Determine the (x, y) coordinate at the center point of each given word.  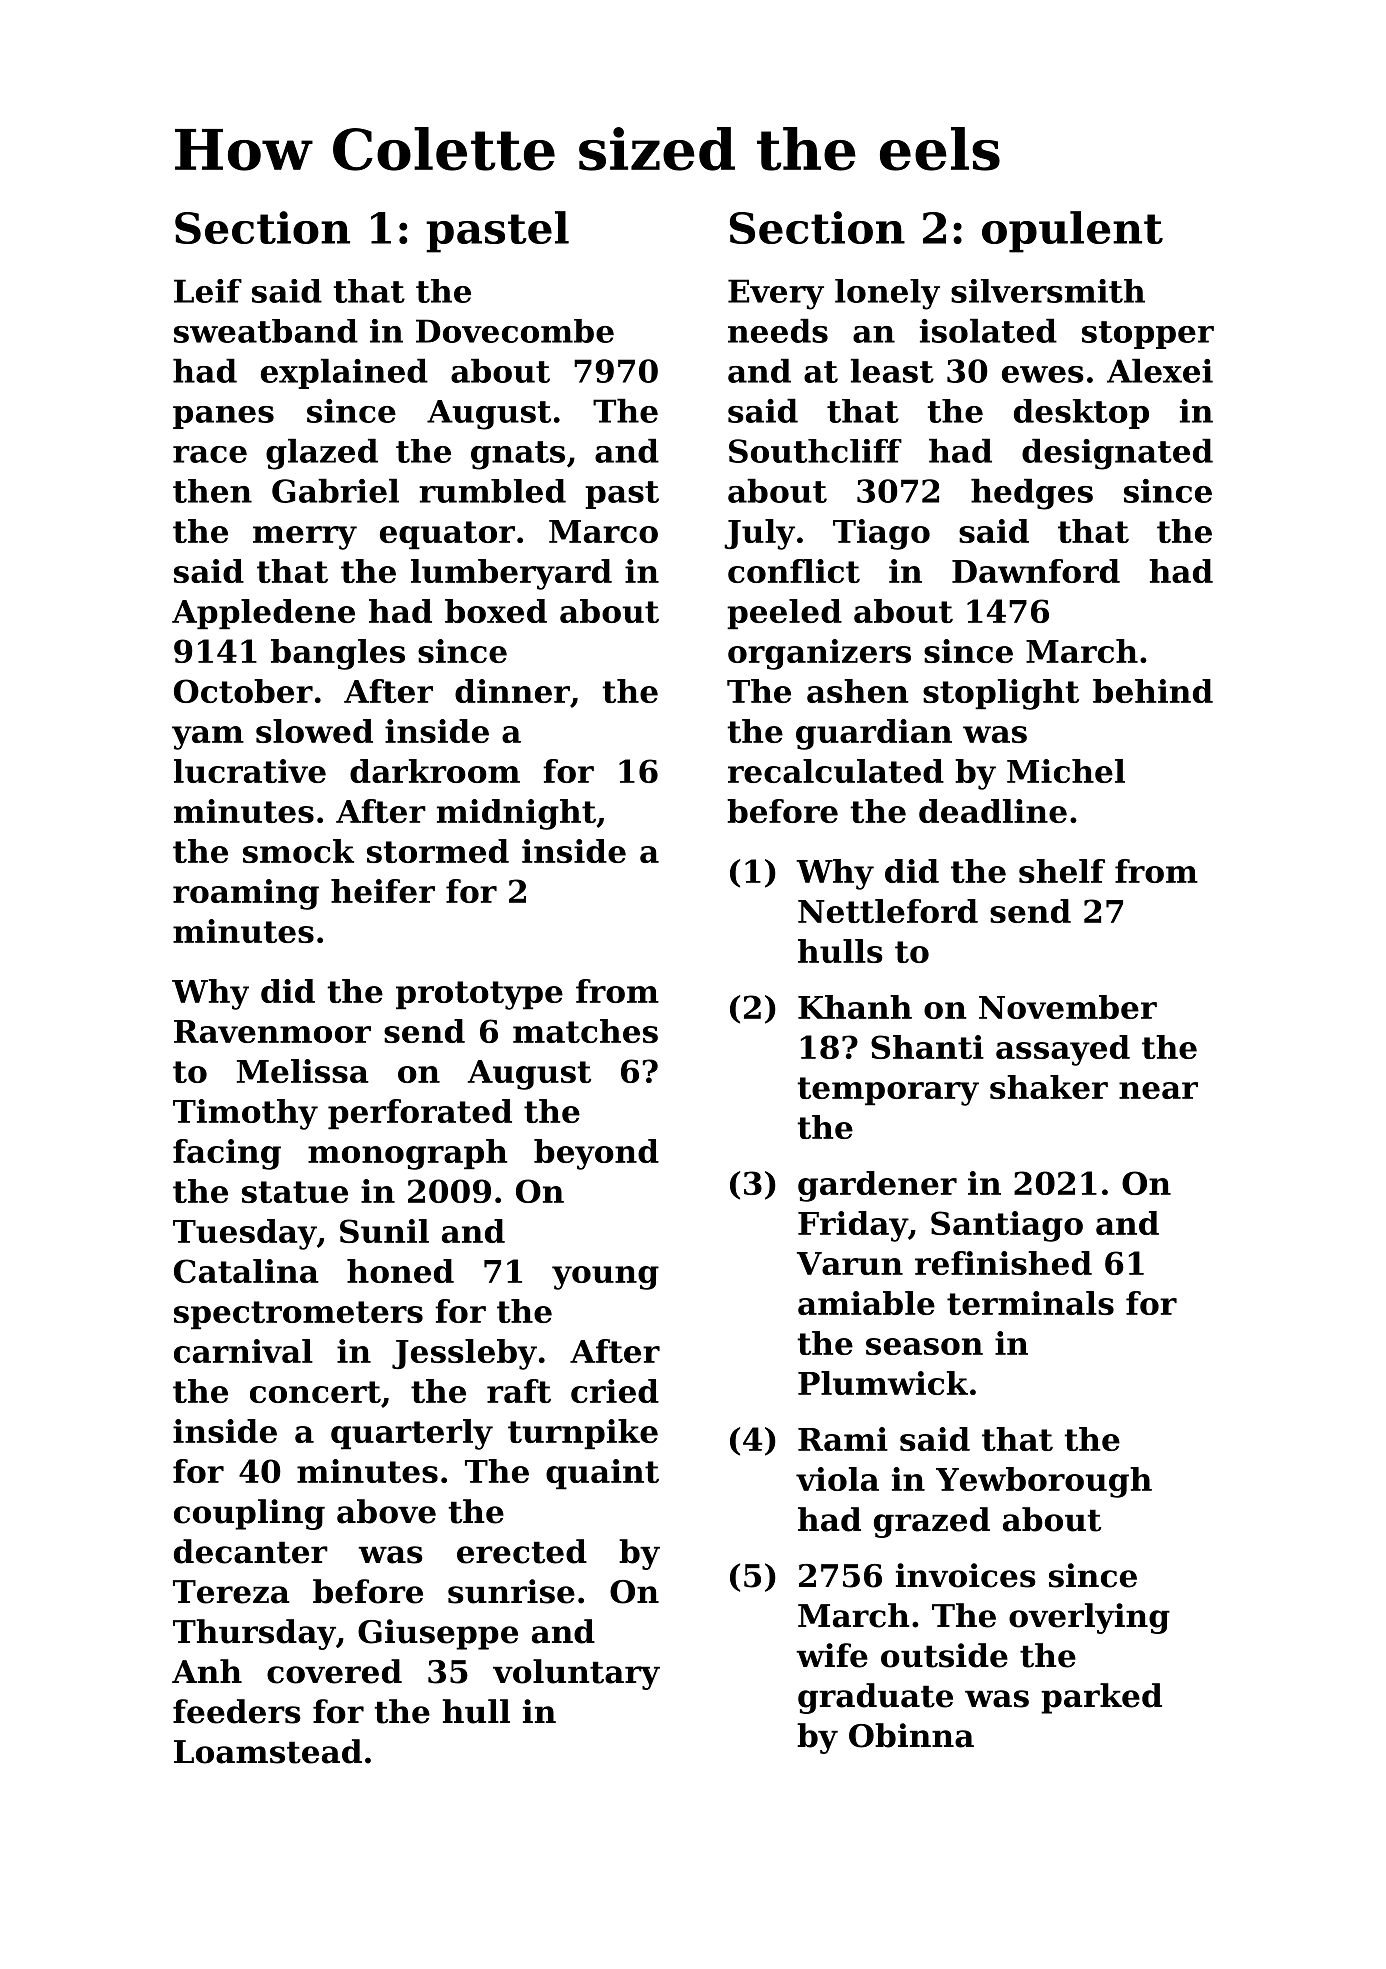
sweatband (266, 331)
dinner (512, 691)
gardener (877, 1186)
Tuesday (245, 1234)
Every (776, 294)
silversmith (1048, 291)
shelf (1062, 871)
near (1158, 1090)
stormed (438, 851)
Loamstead (268, 1751)
